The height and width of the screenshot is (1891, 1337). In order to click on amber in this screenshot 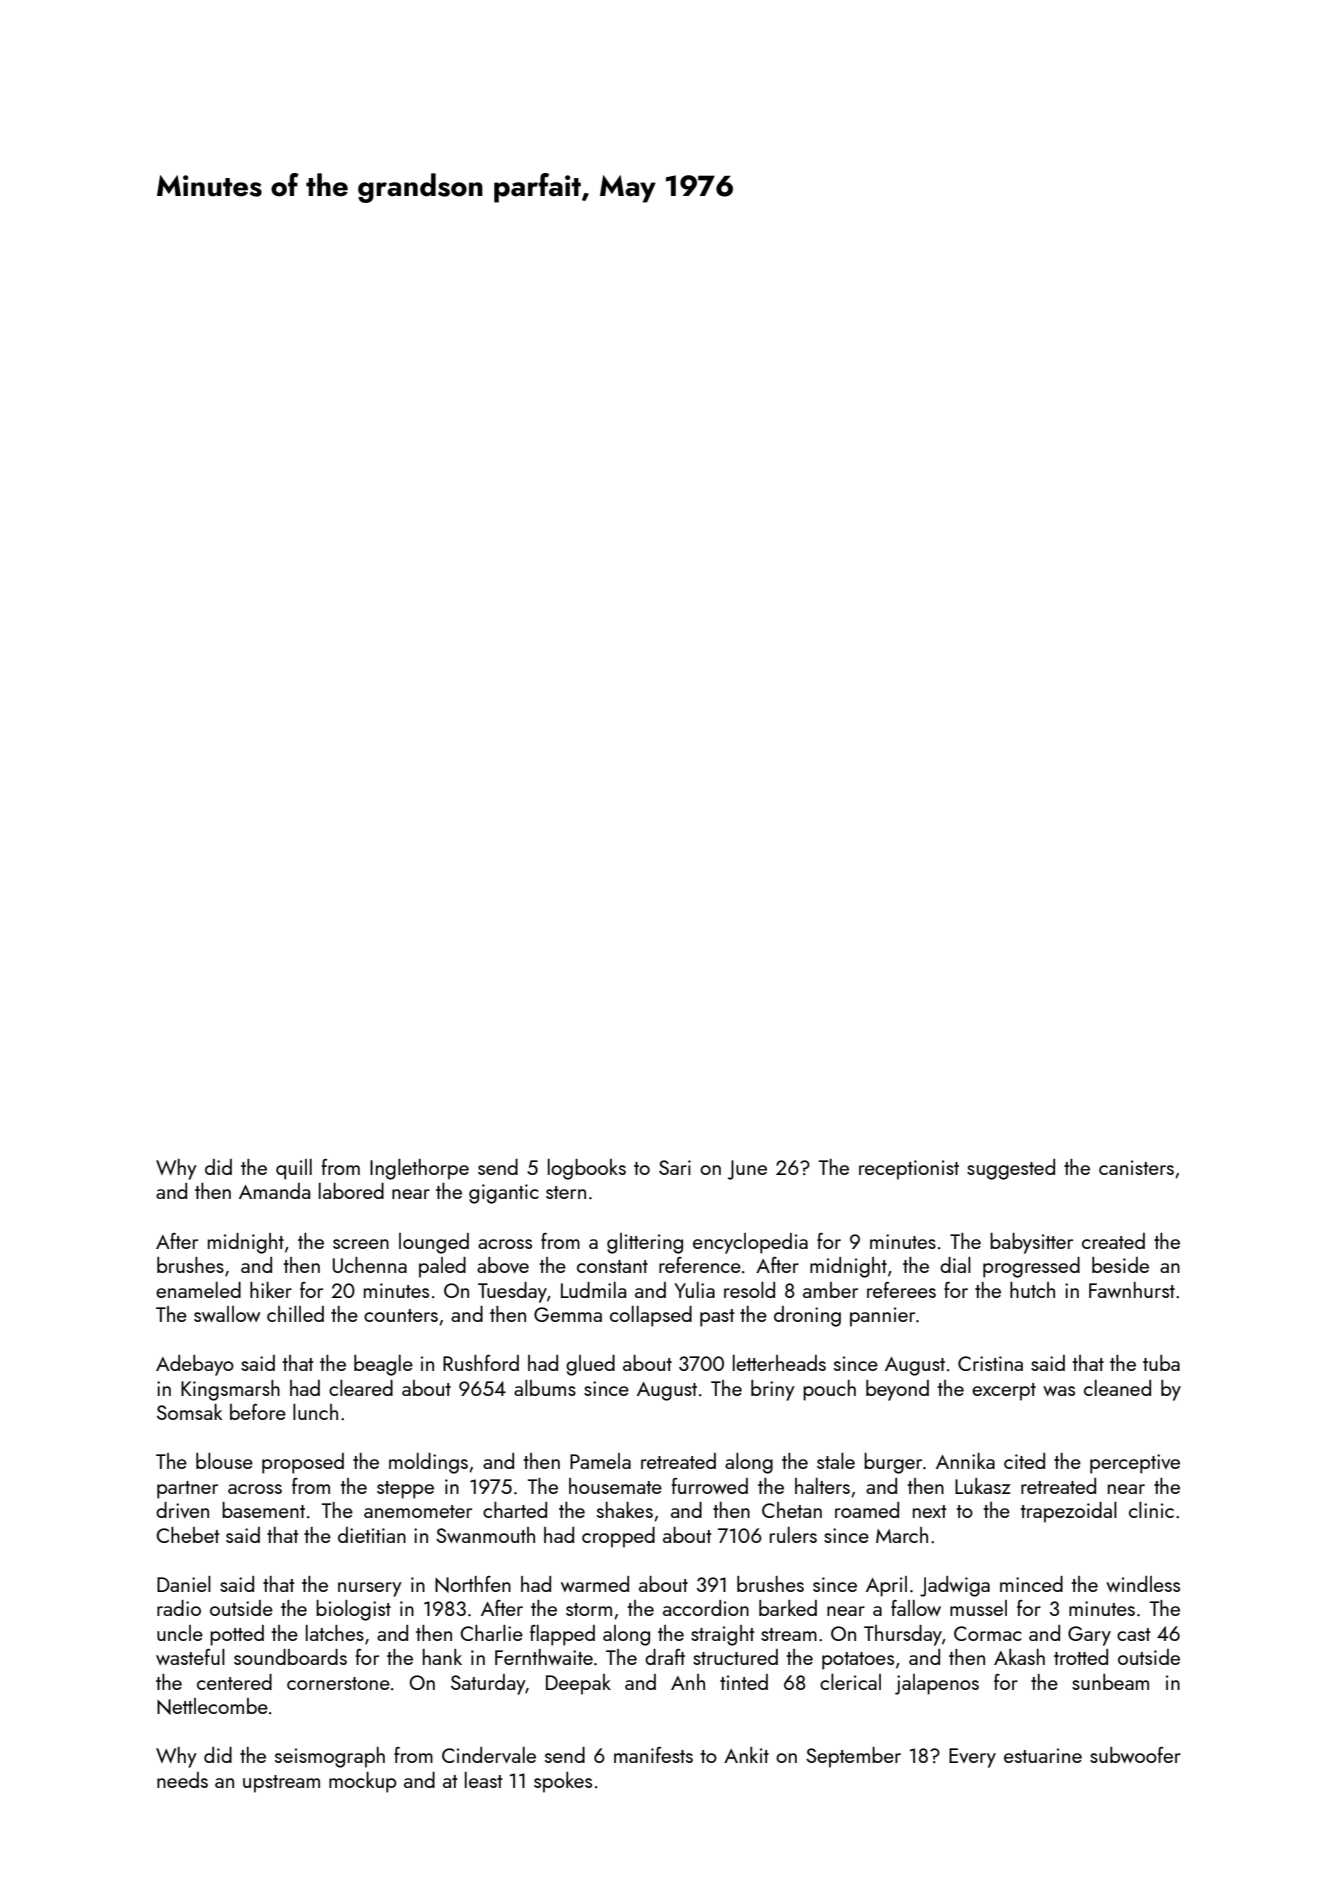, I will do `click(830, 1290)`.
